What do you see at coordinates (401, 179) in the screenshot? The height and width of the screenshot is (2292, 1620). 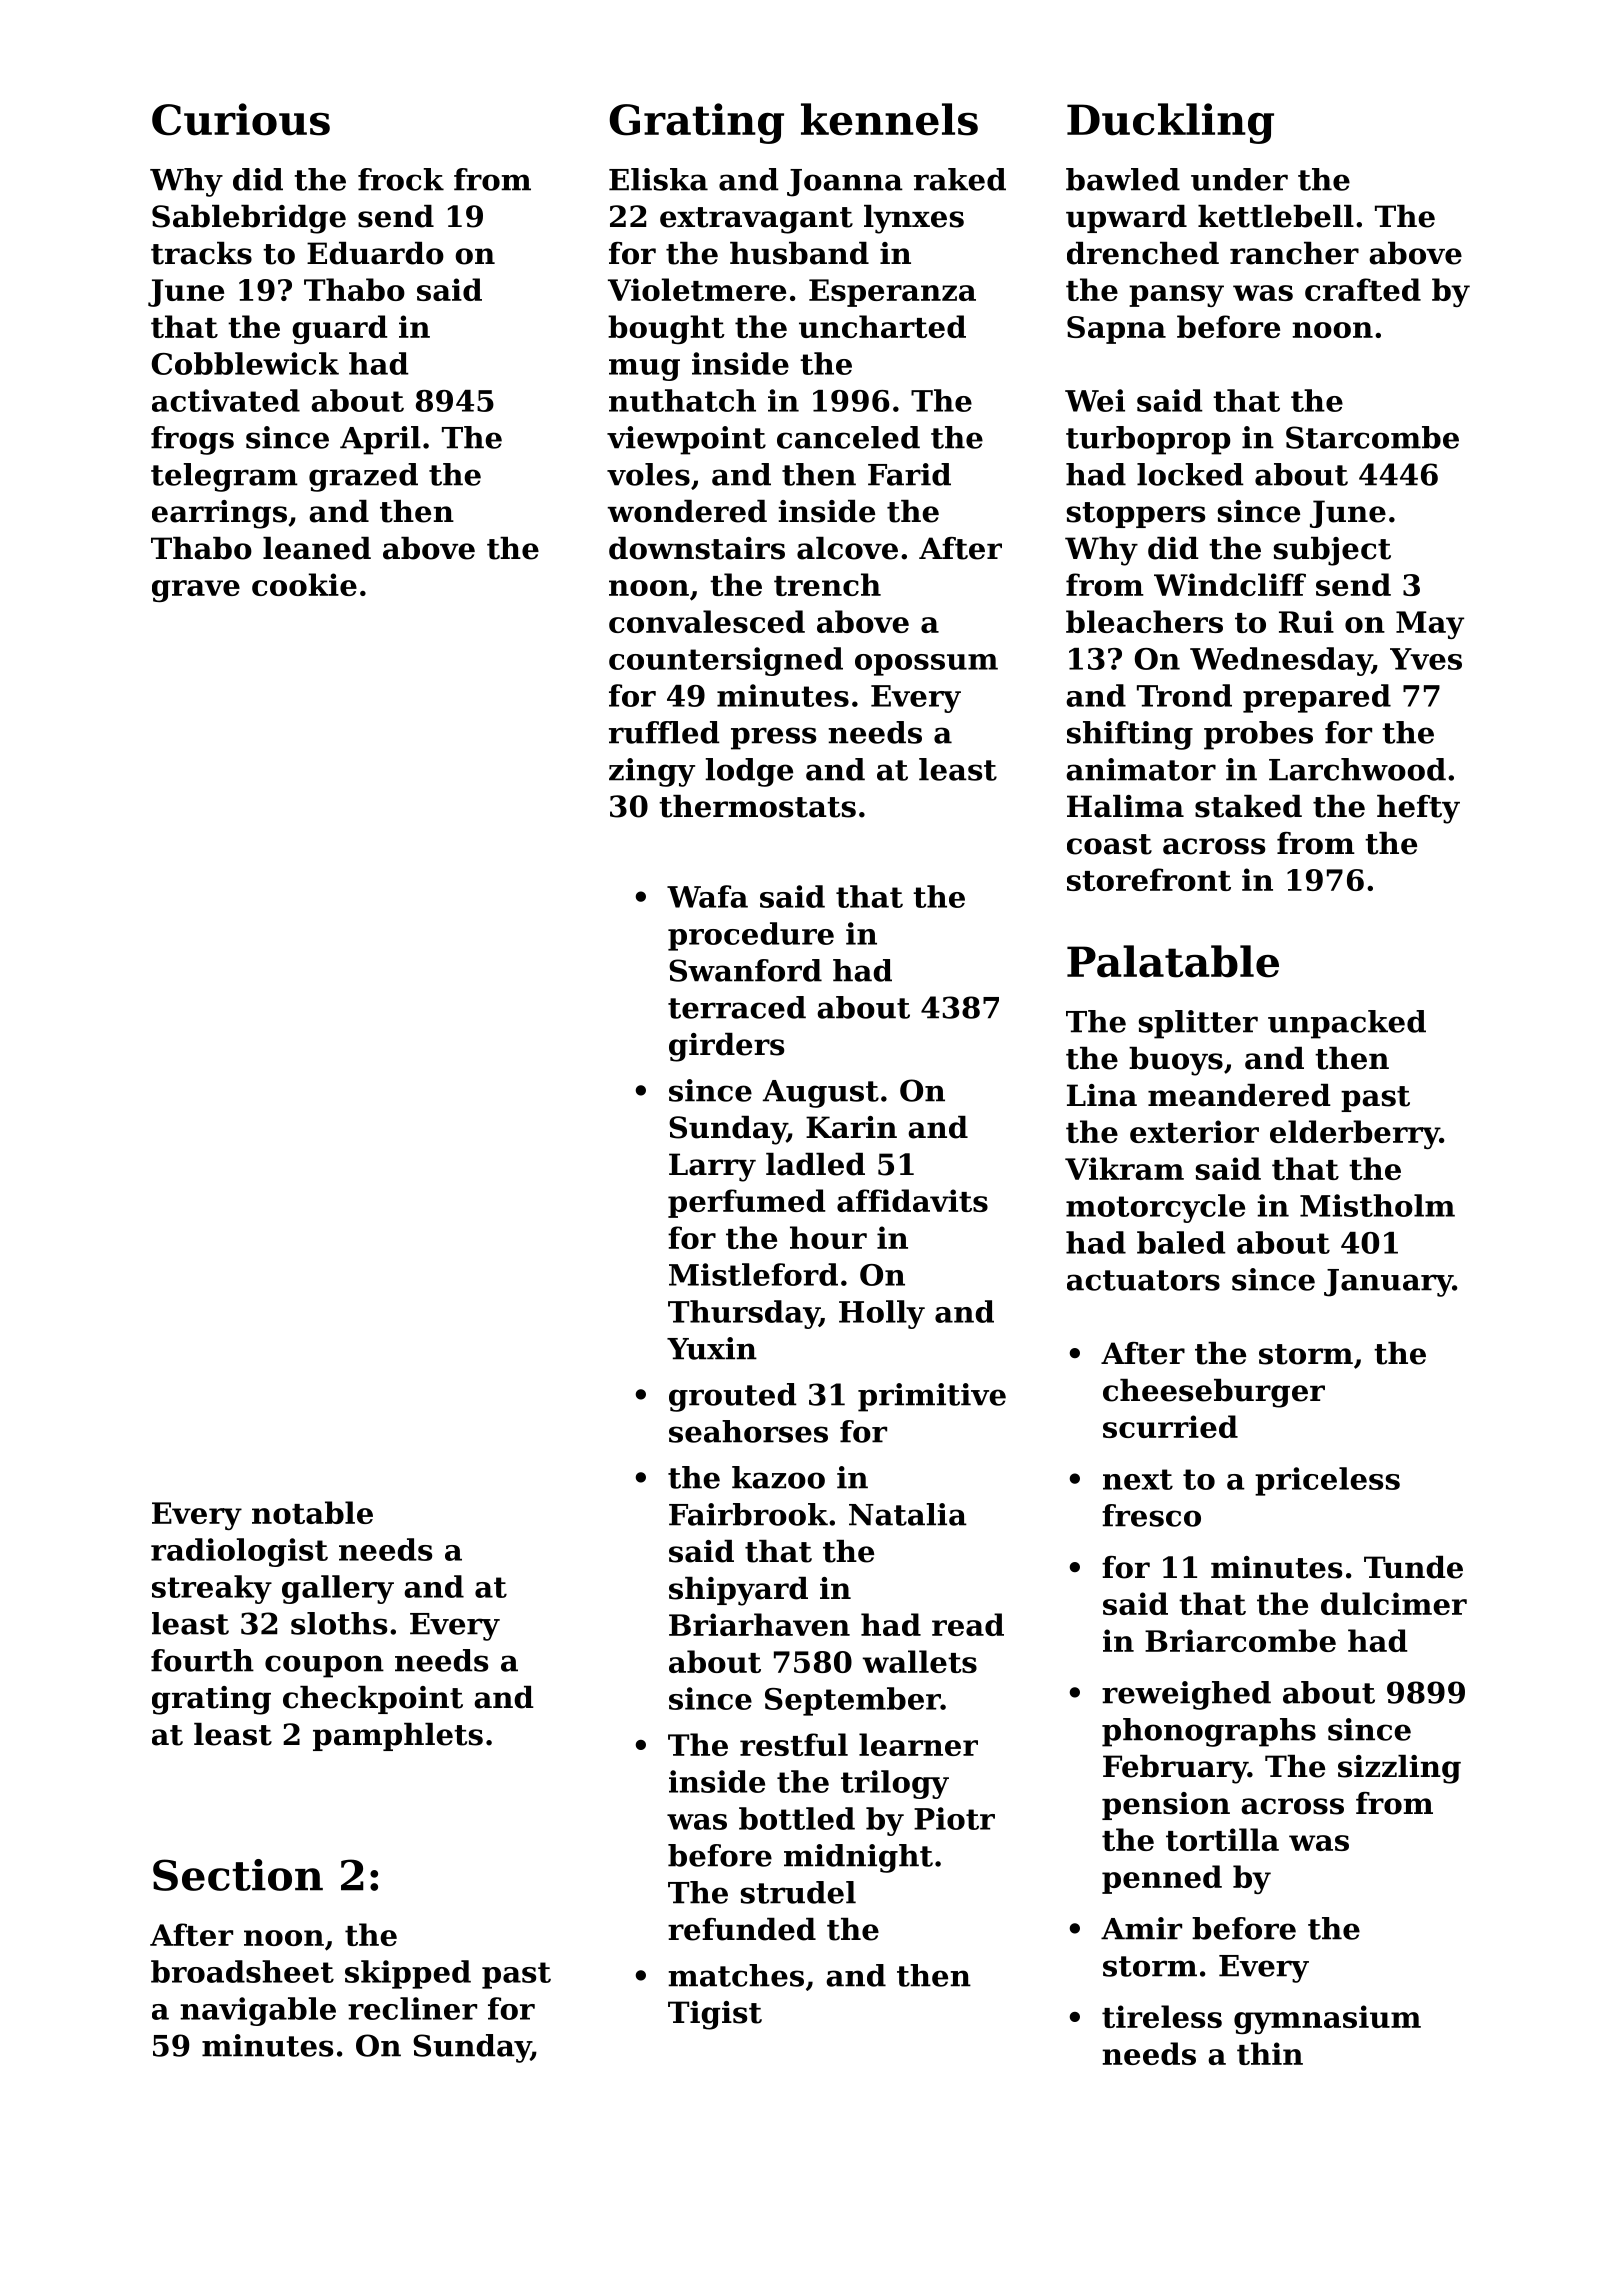 I see `frock` at bounding box center [401, 179].
